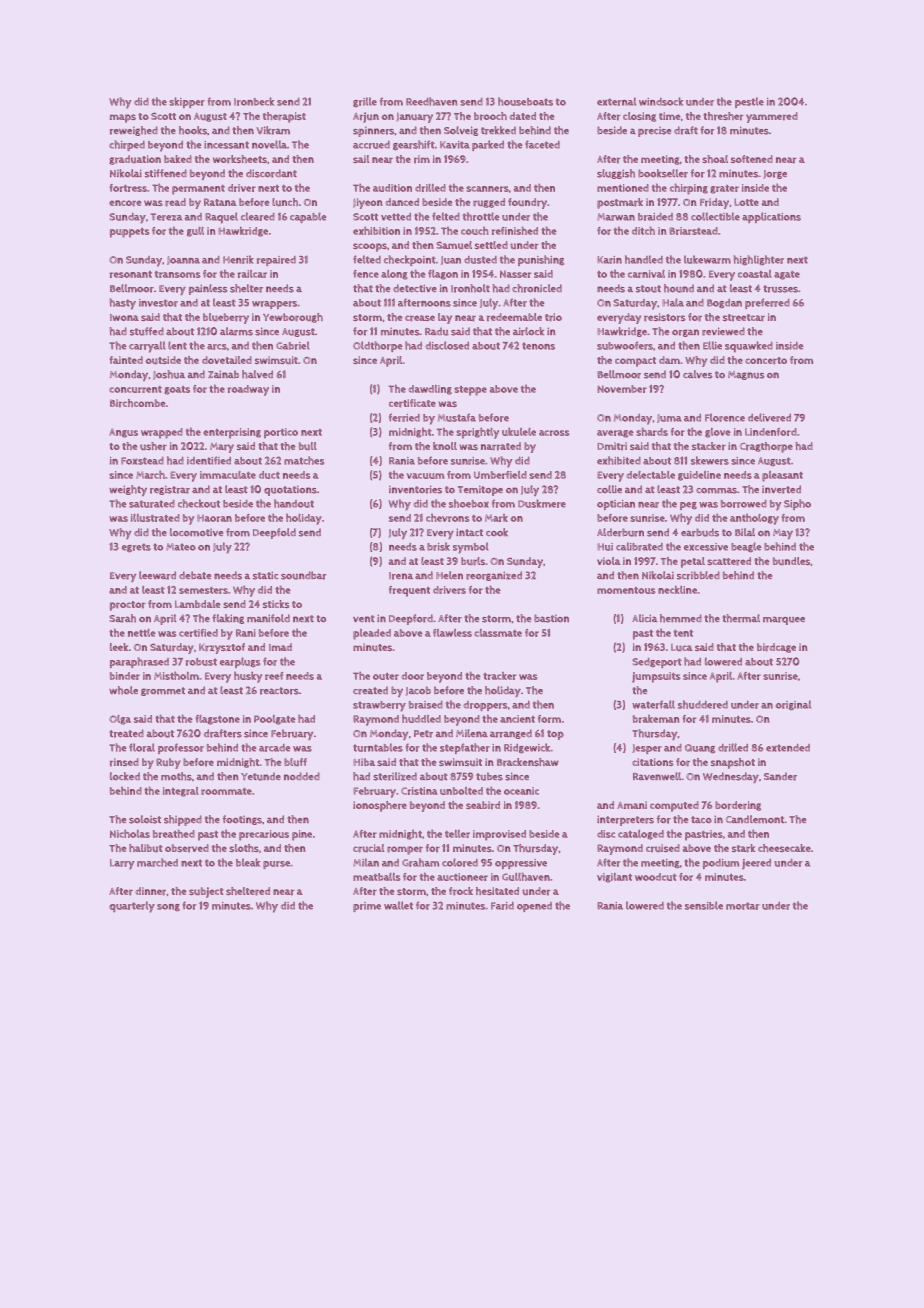 The height and width of the screenshot is (1308, 924). I want to click on Briarstead, so click(693, 231).
